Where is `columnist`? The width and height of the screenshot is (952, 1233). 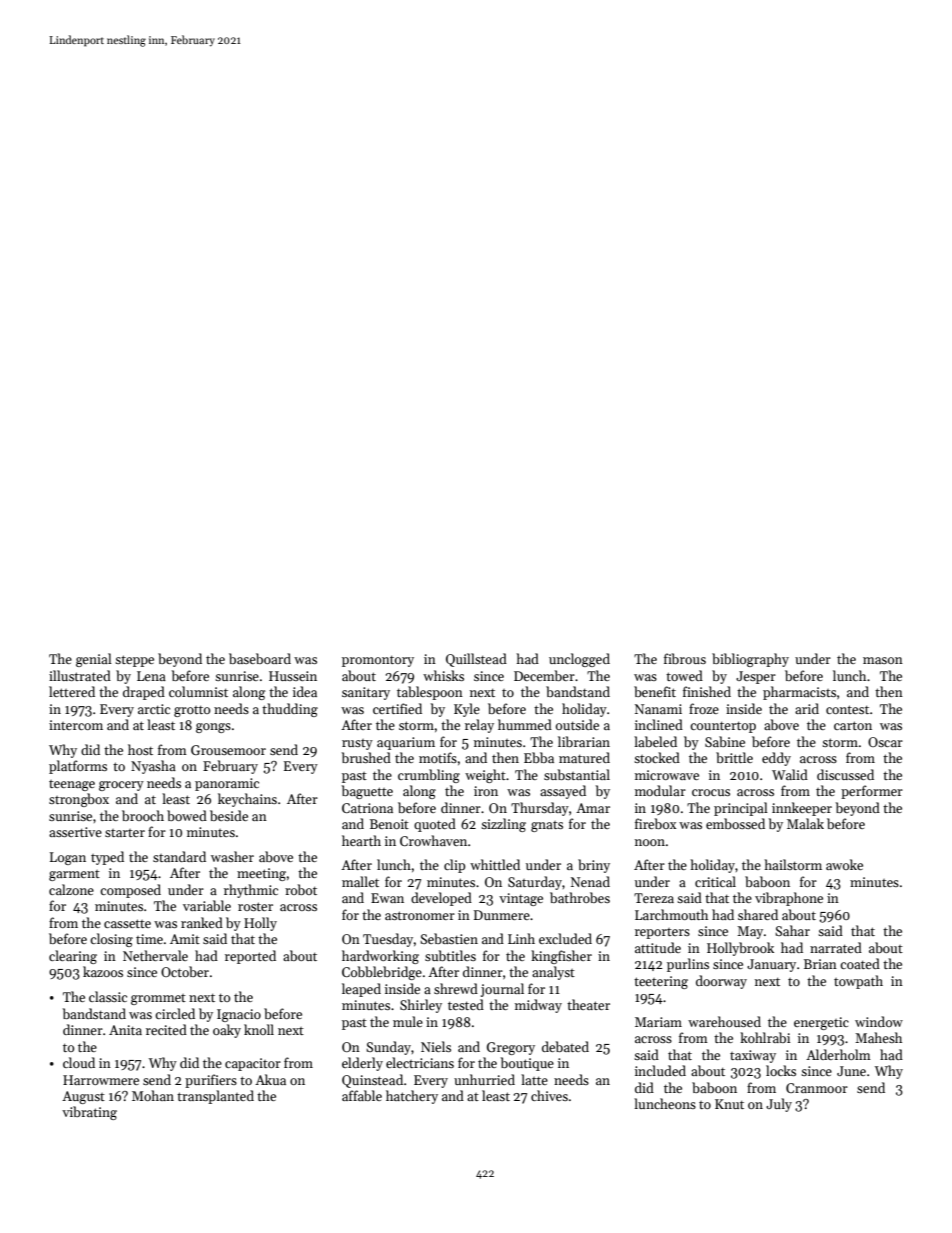 columnist is located at coordinates (198, 691).
